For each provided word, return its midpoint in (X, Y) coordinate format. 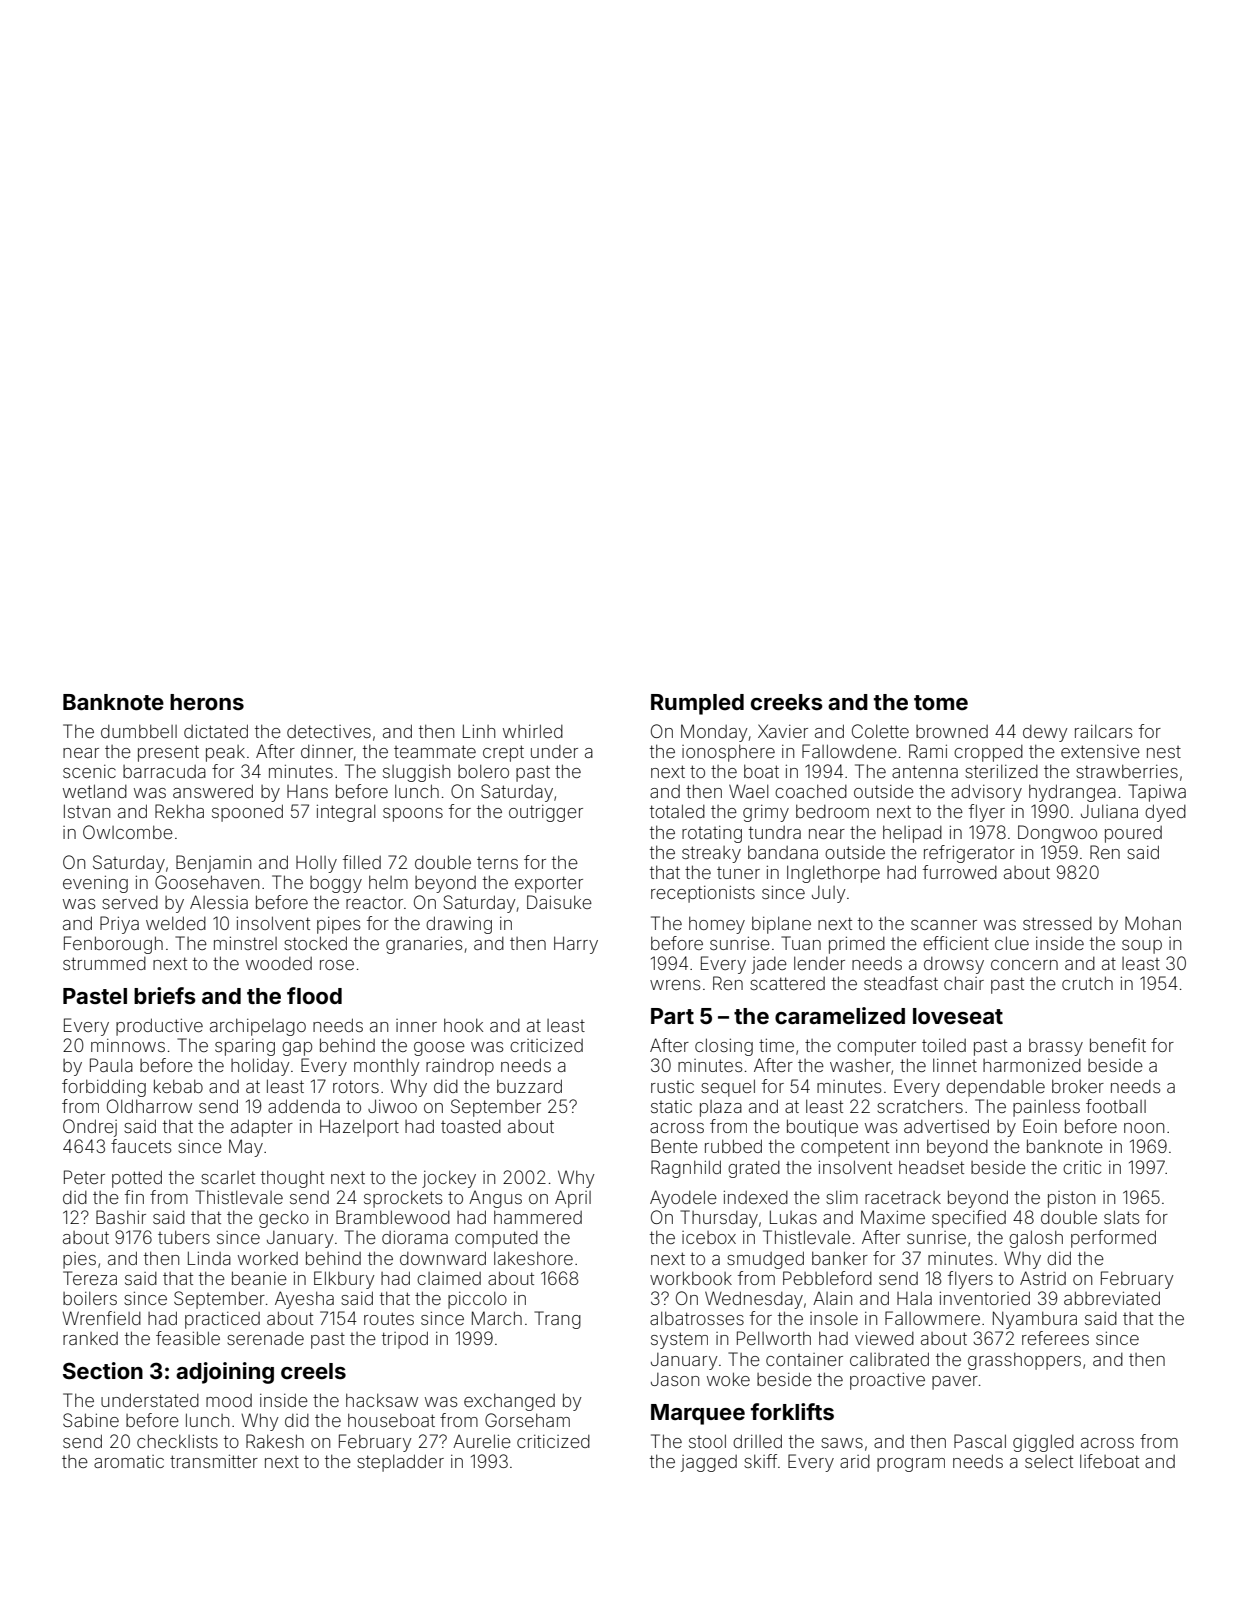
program (911, 1465)
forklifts (792, 1411)
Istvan (87, 811)
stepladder (400, 1463)
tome (941, 702)
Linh (479, 731)
